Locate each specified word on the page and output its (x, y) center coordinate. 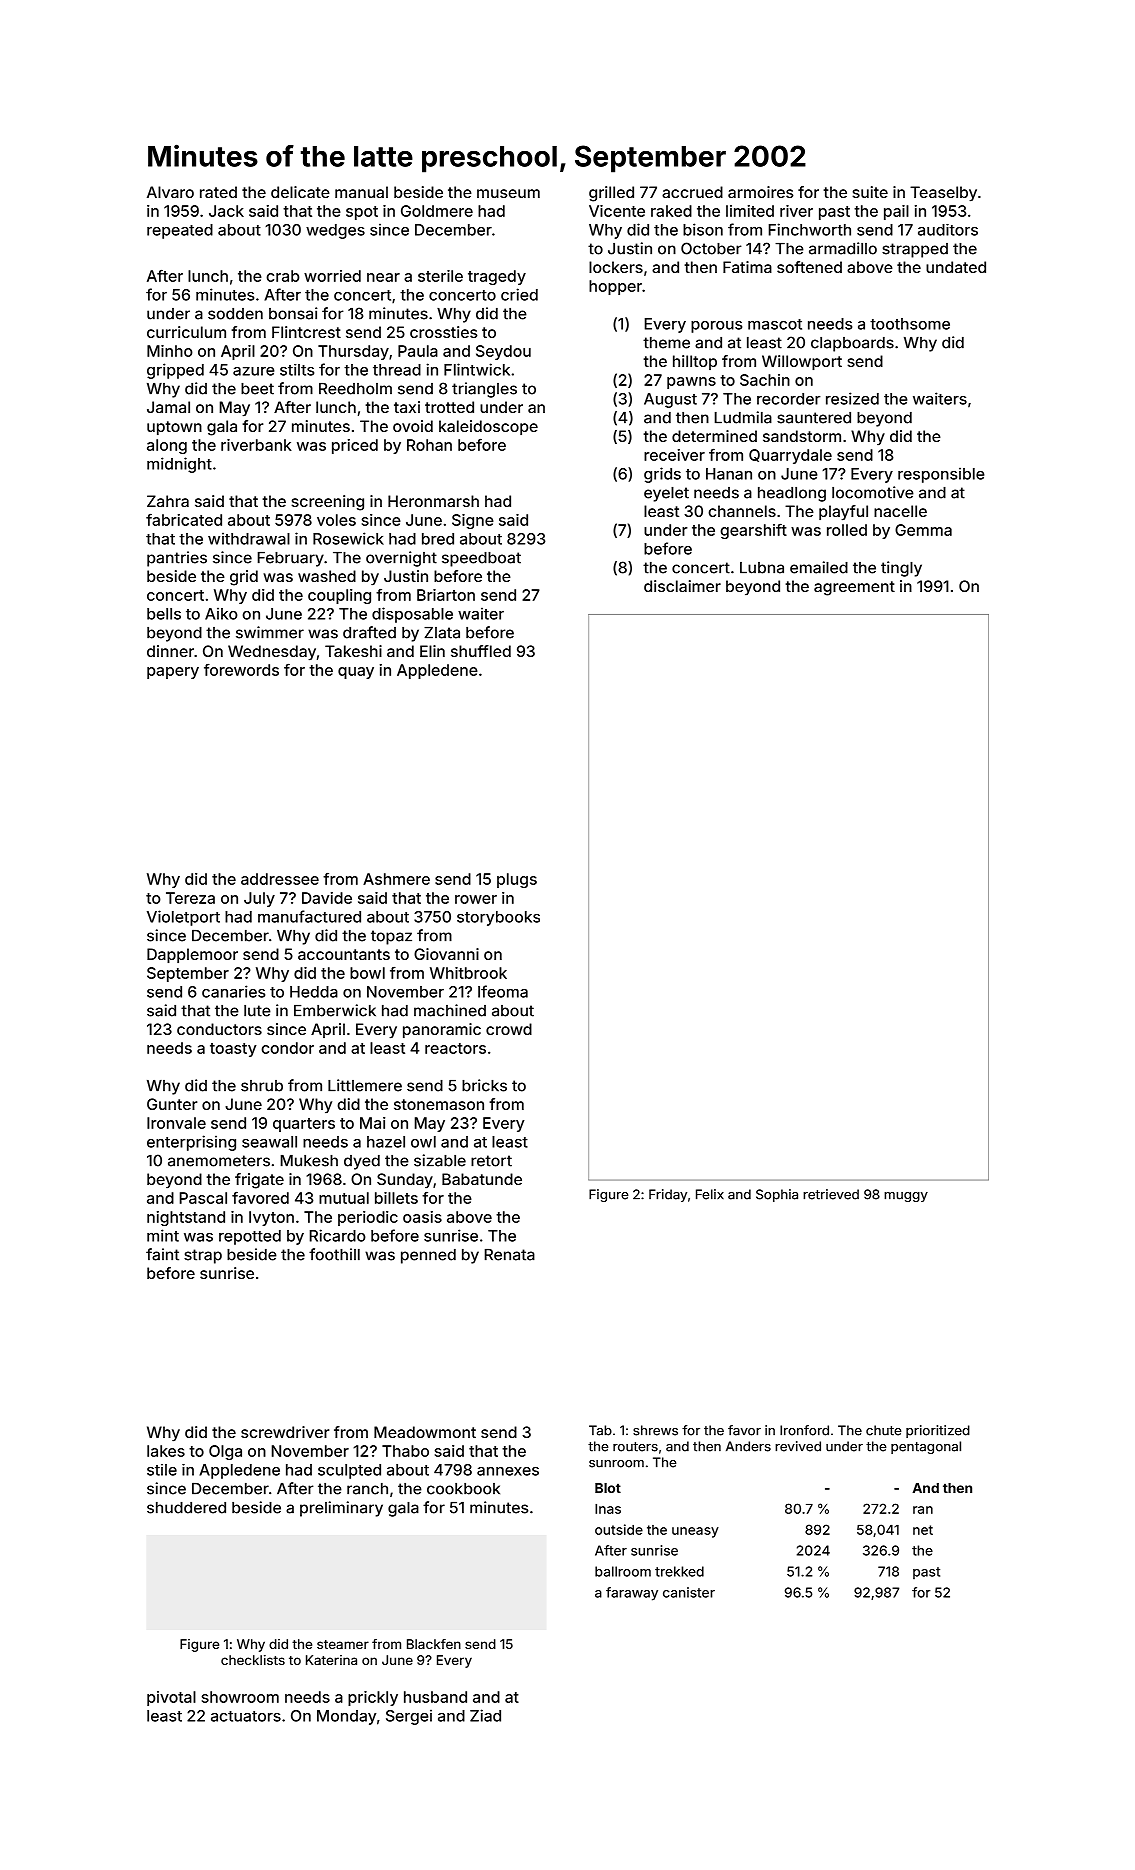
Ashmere (396, 879)
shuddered (186, 1508)
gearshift (753, 531)
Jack (226, 211)
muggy (906, 1197)
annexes (508, 1471)
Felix (710, 1194)
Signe (473, 521)
